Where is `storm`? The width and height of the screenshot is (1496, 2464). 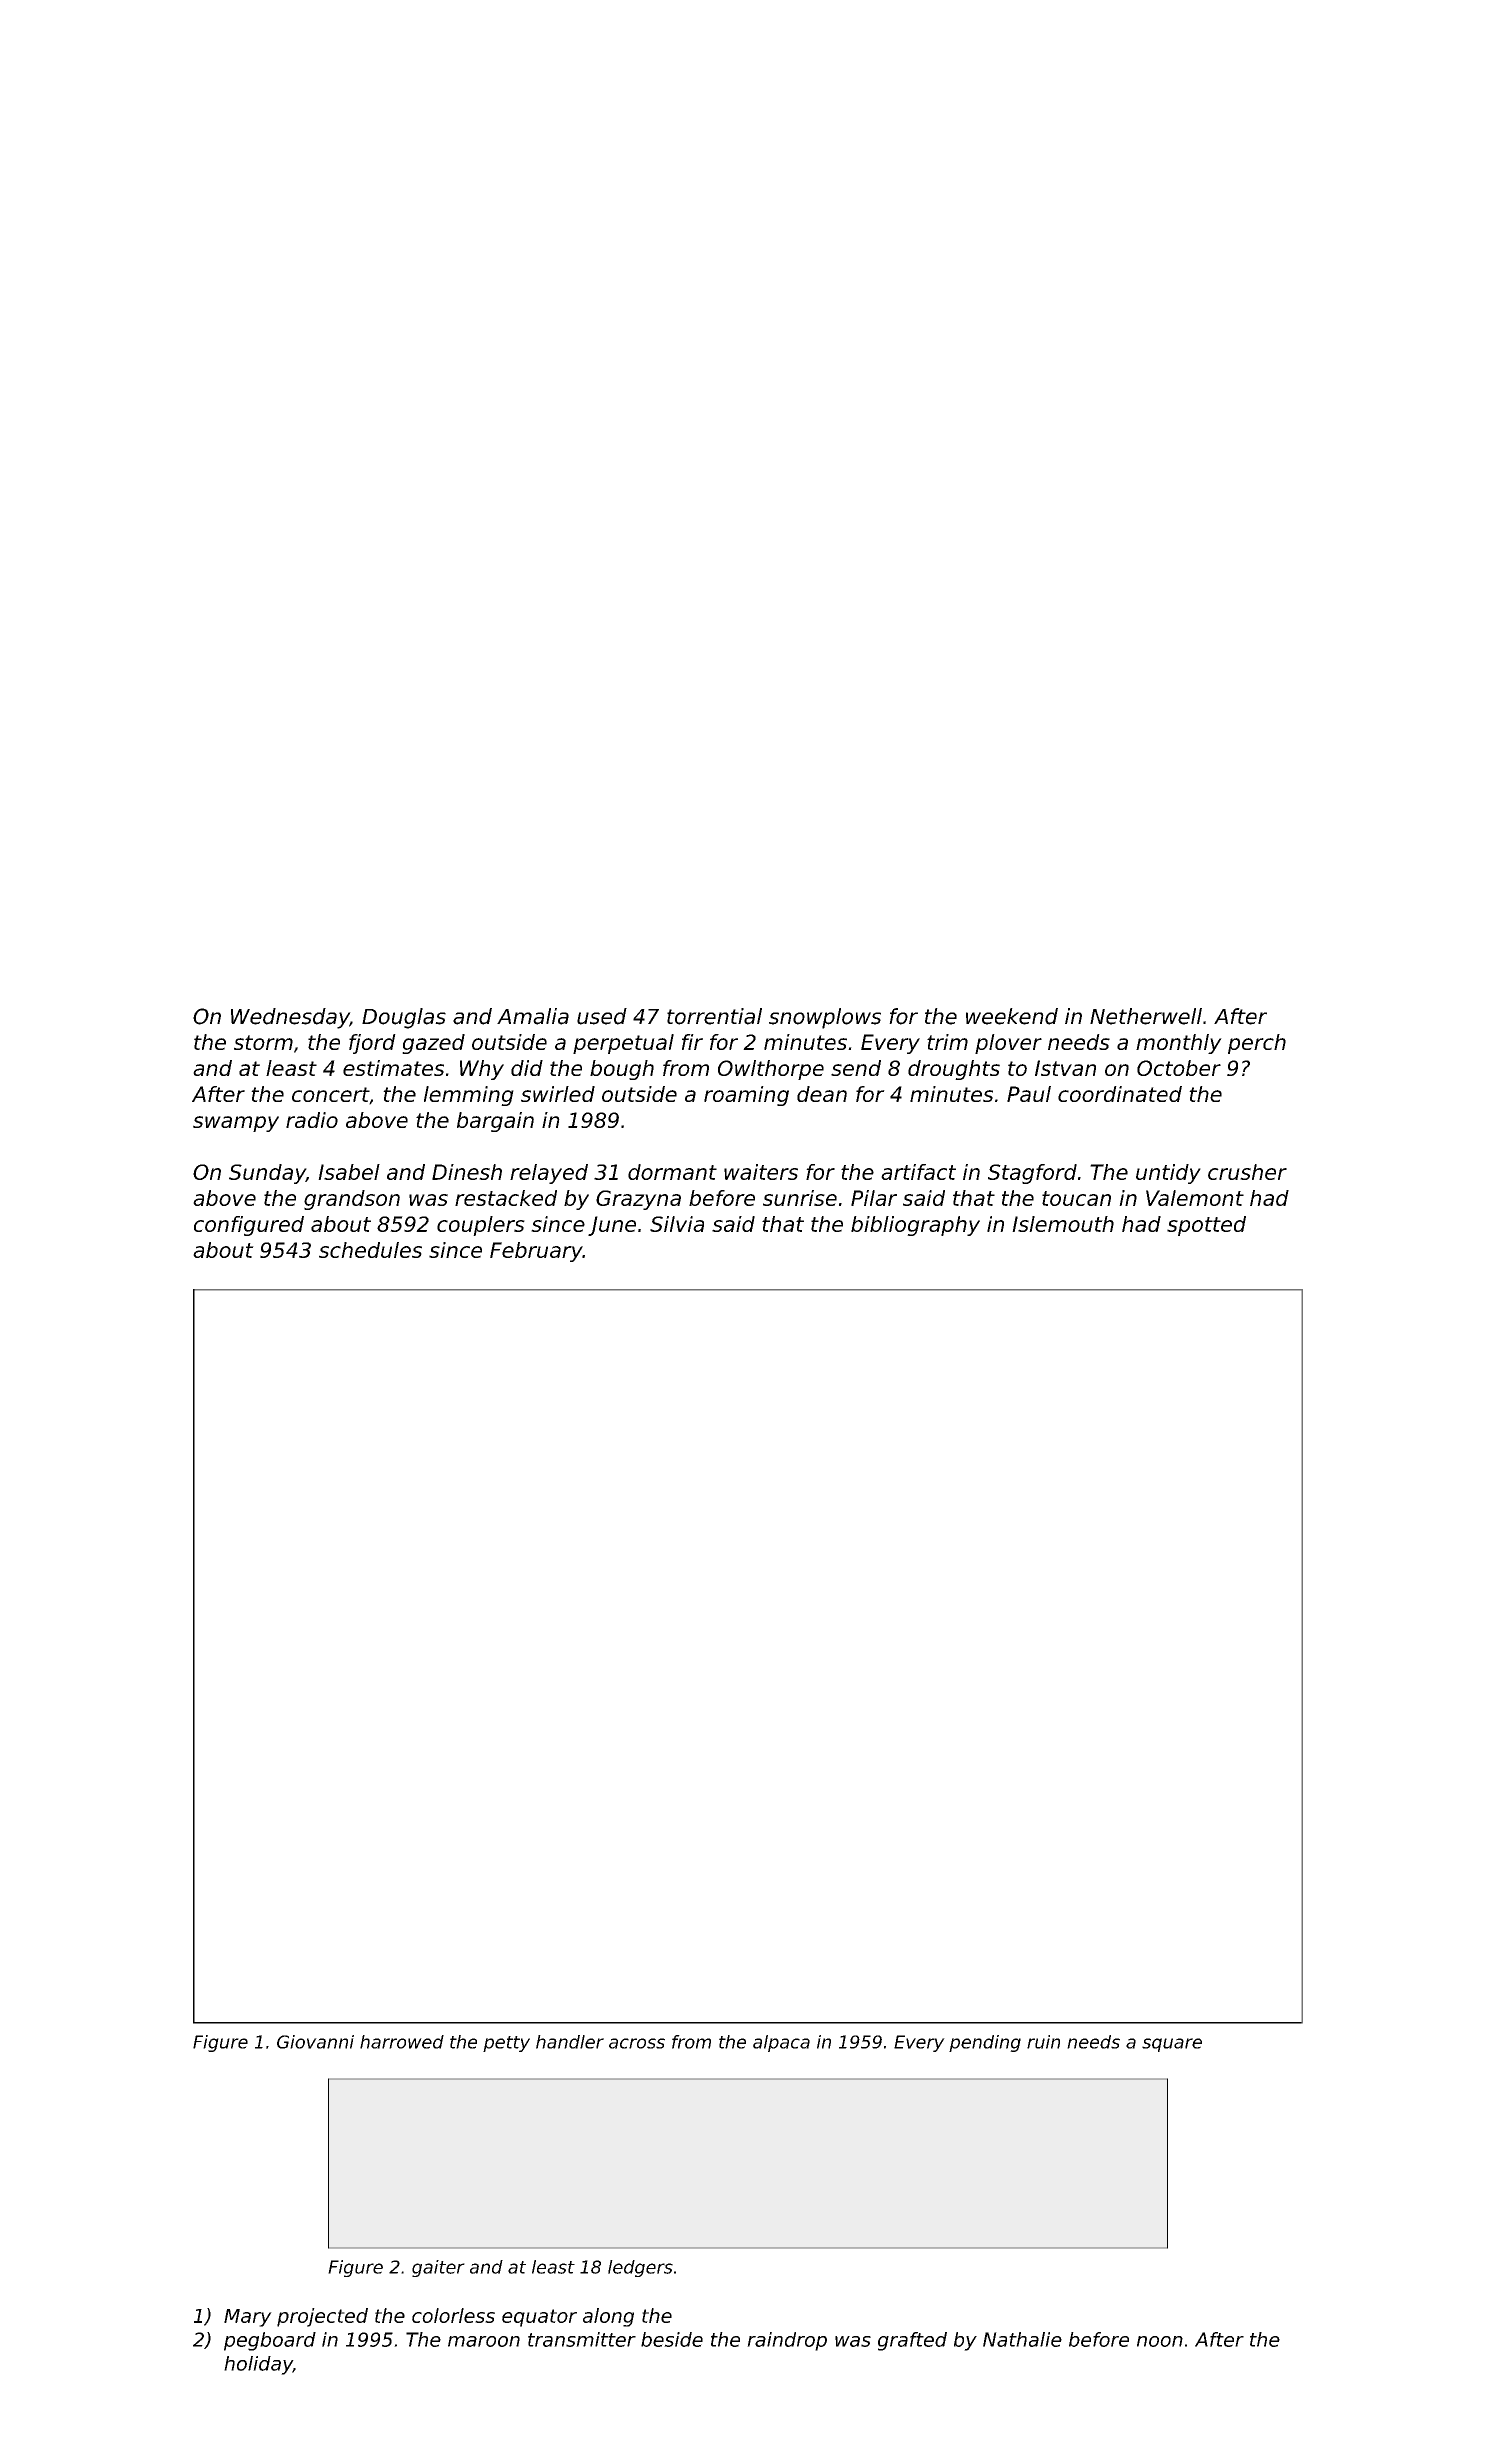
storm is located at coordinates (263, 1042).
